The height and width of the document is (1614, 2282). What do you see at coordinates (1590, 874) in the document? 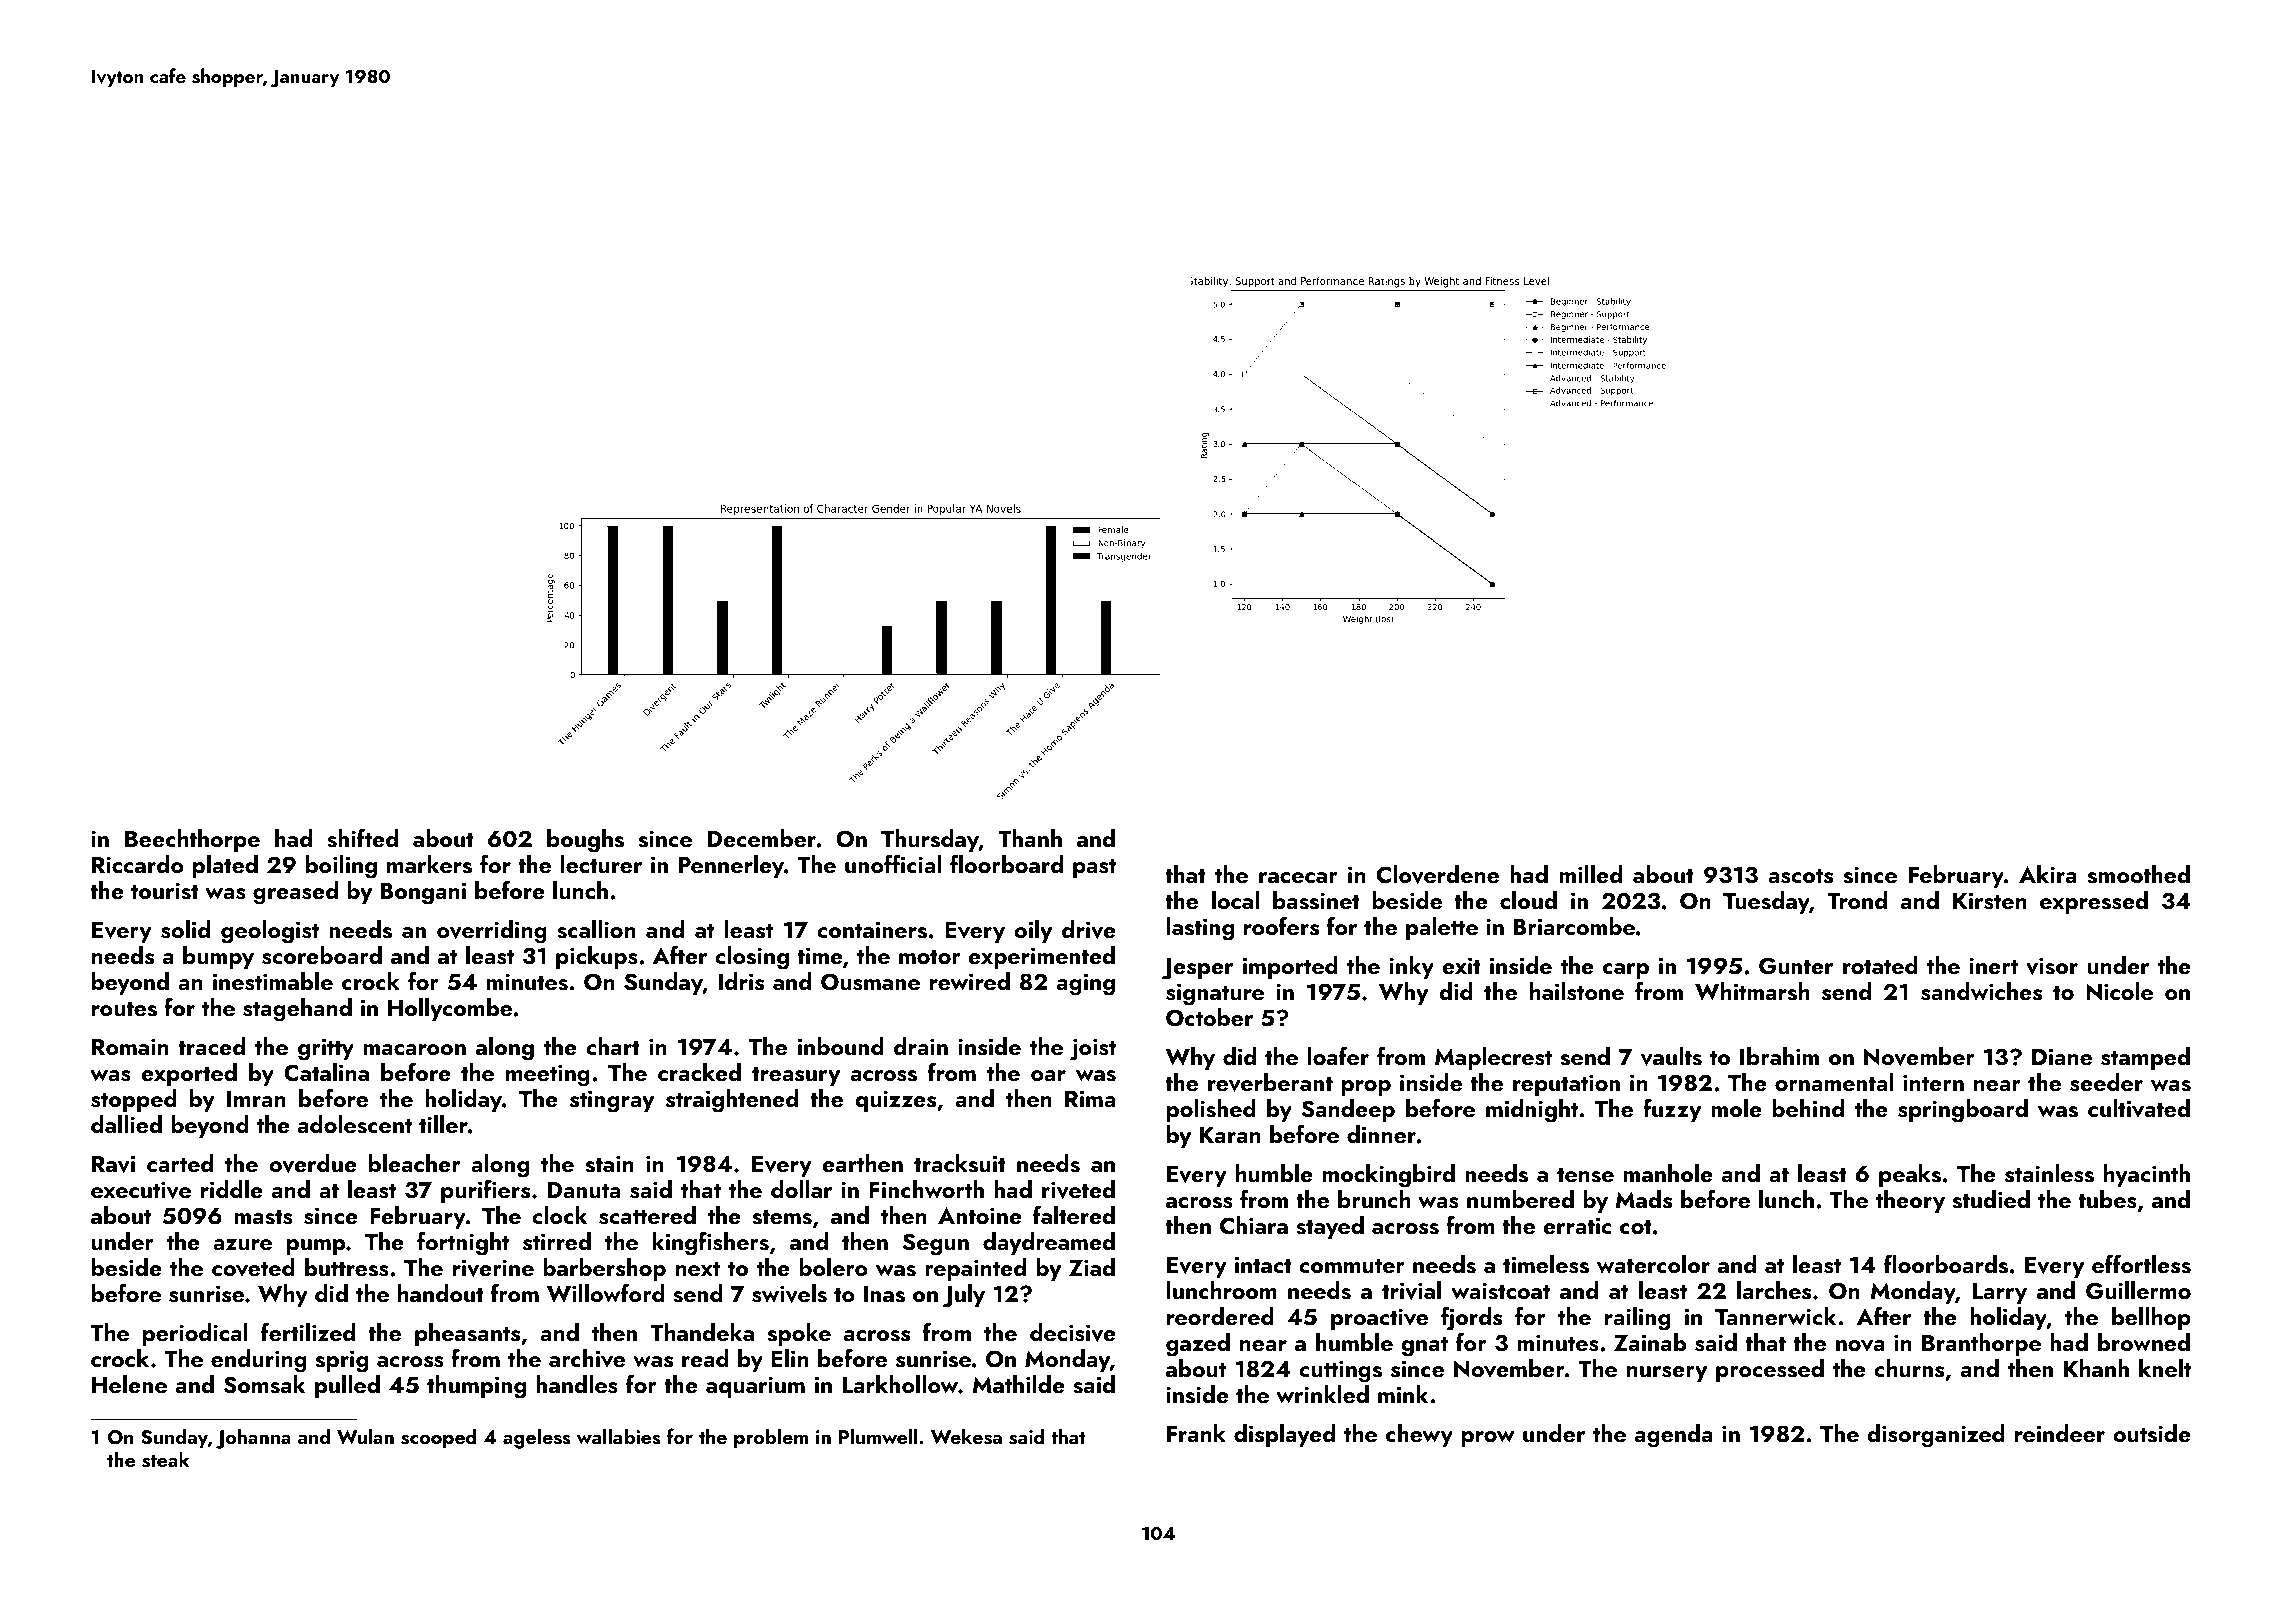
I see `milled` at bounding box center [1590, 874].
